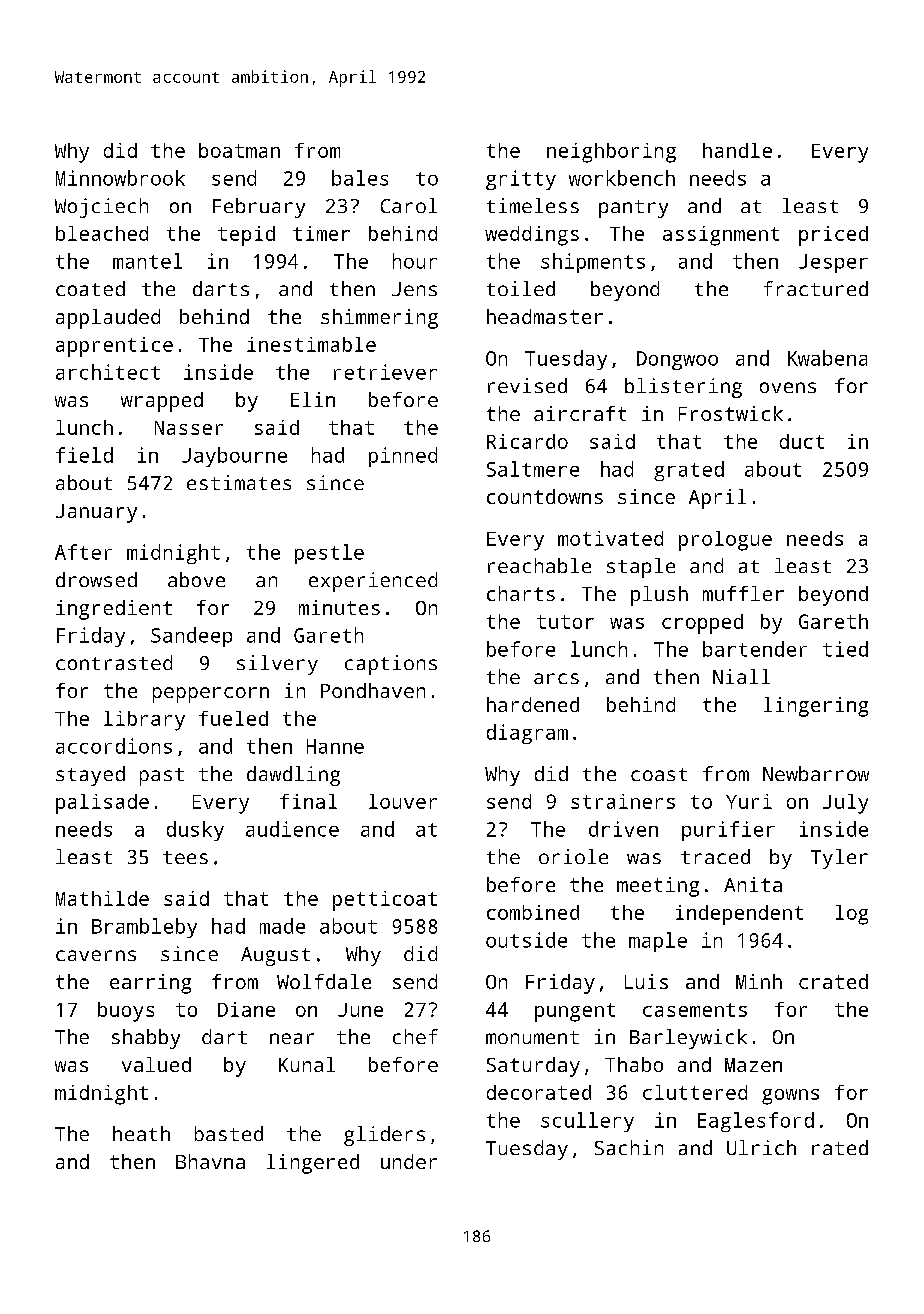 The height and width of the screenshot is (1314, 924). I want to click on Nasser, so click(189, 428).
